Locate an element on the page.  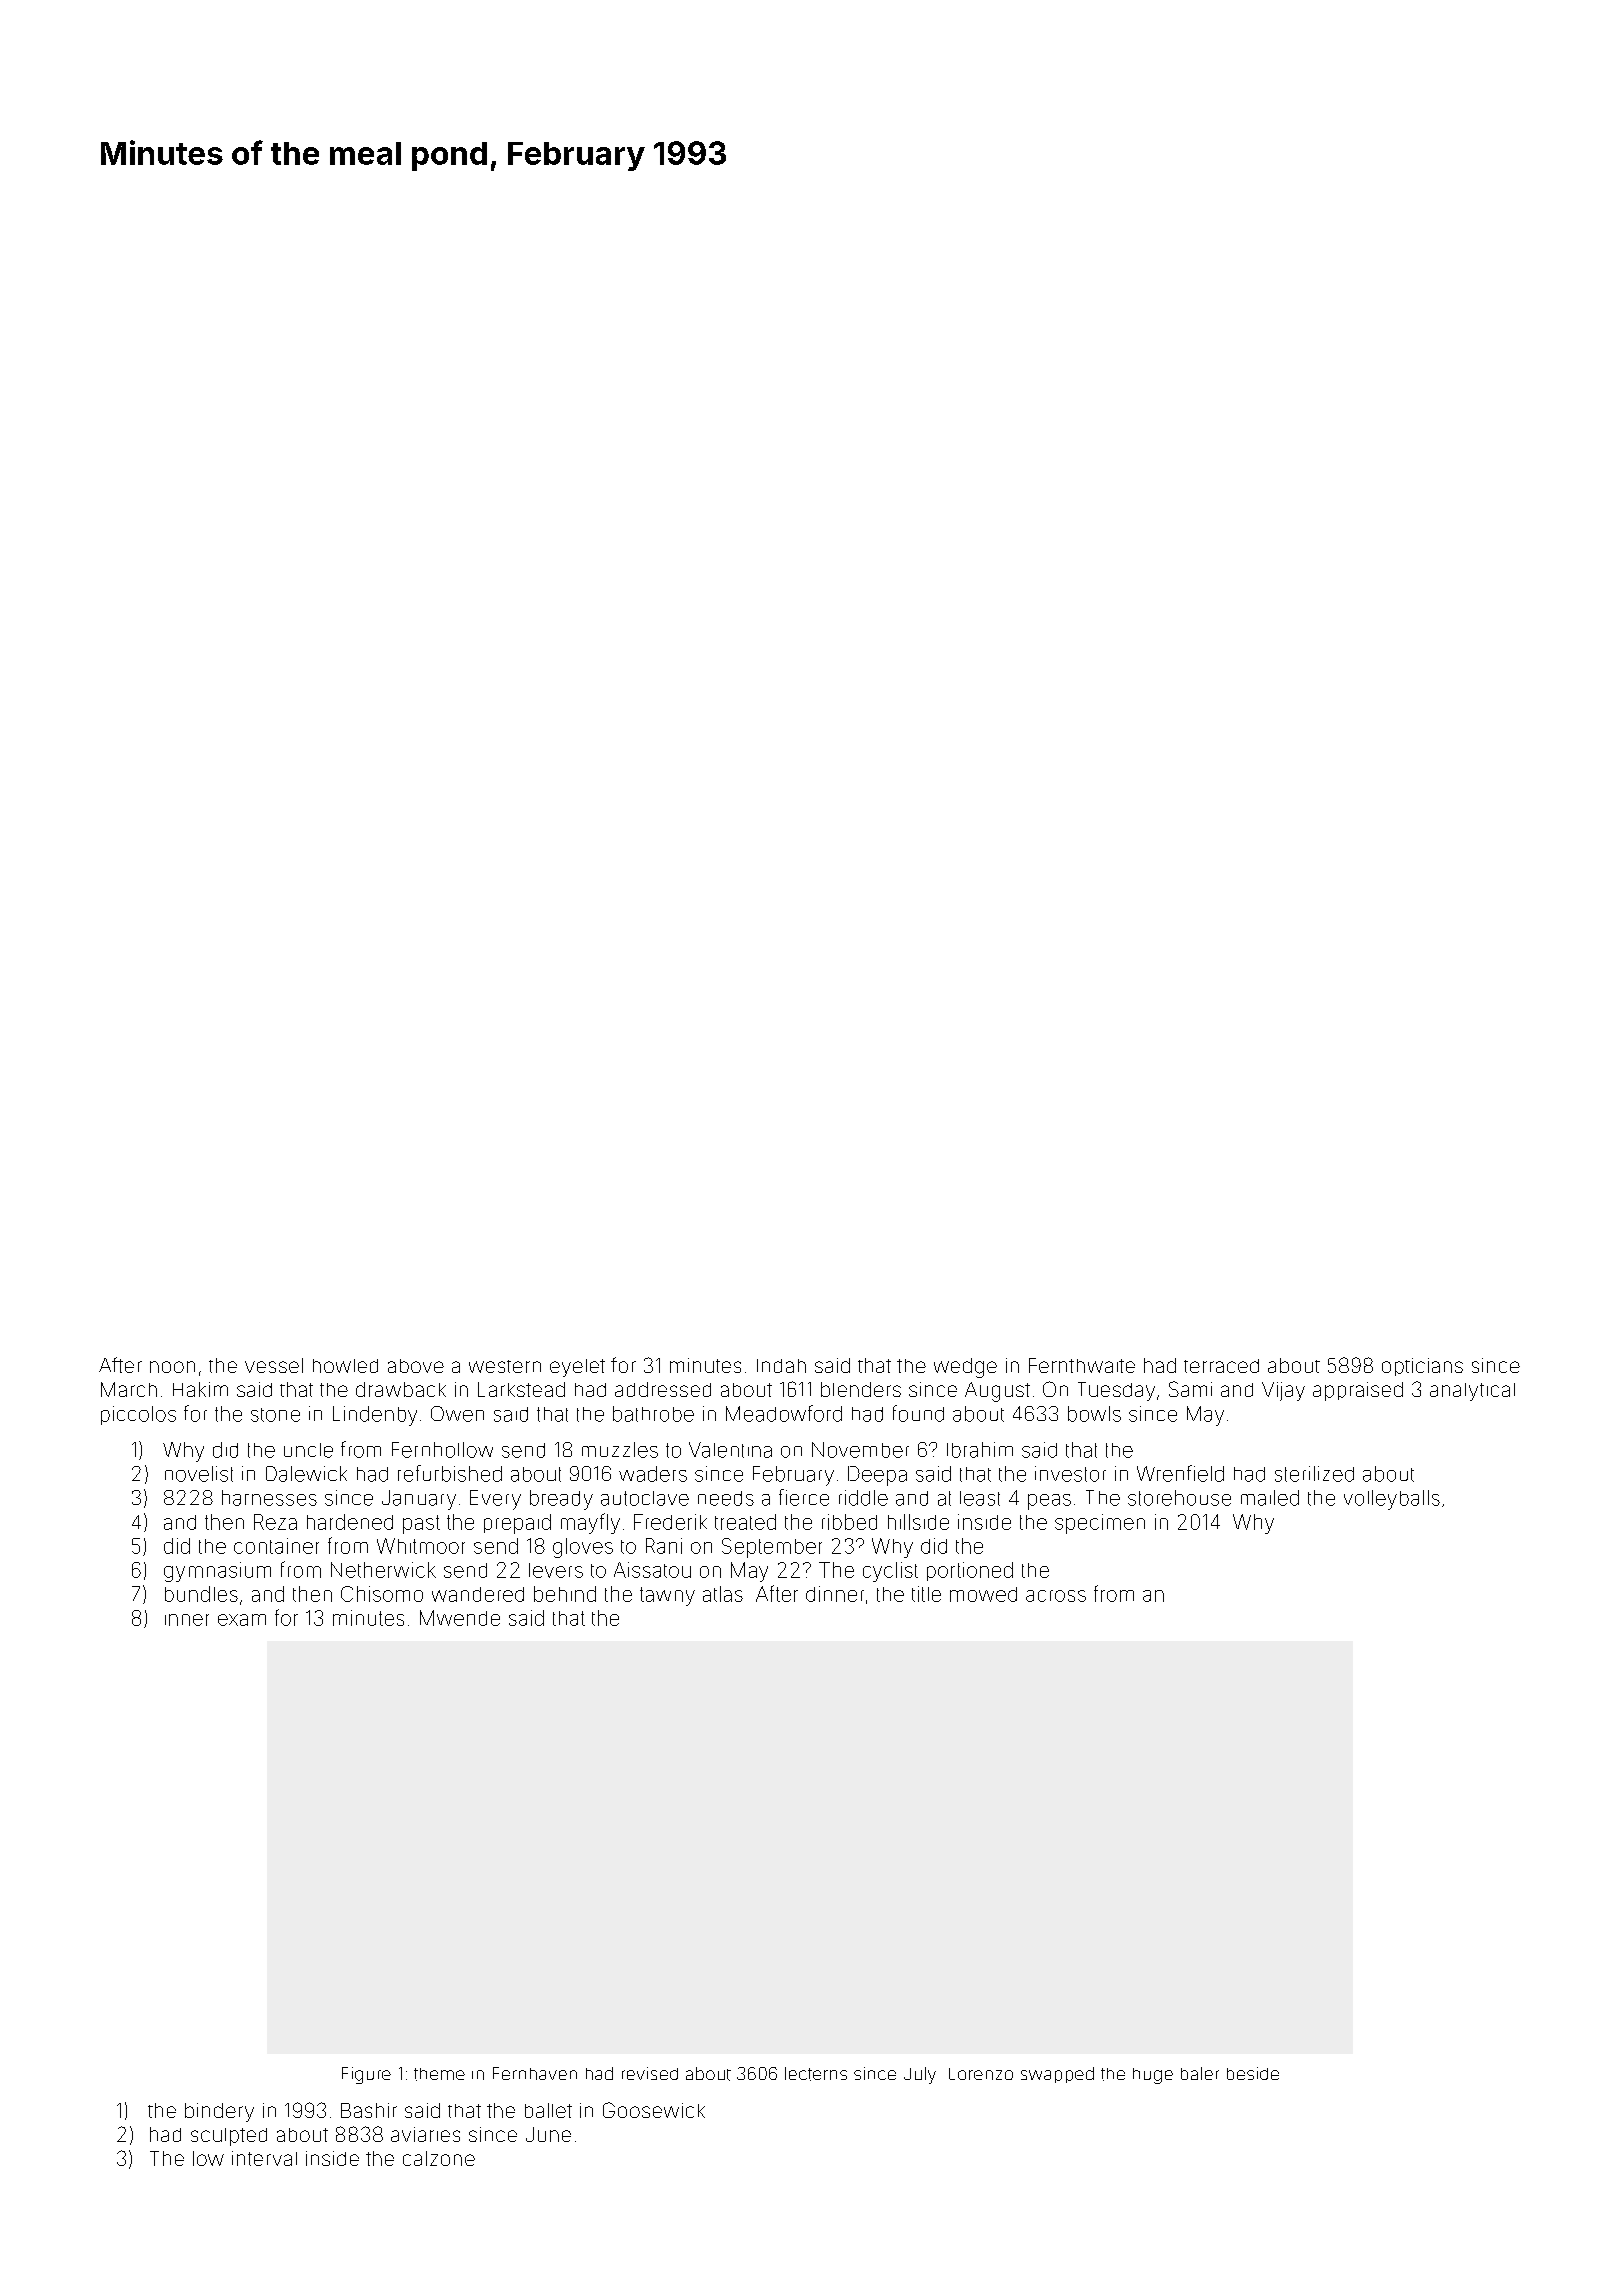
Figure is located at coordinates (366, 2075).
